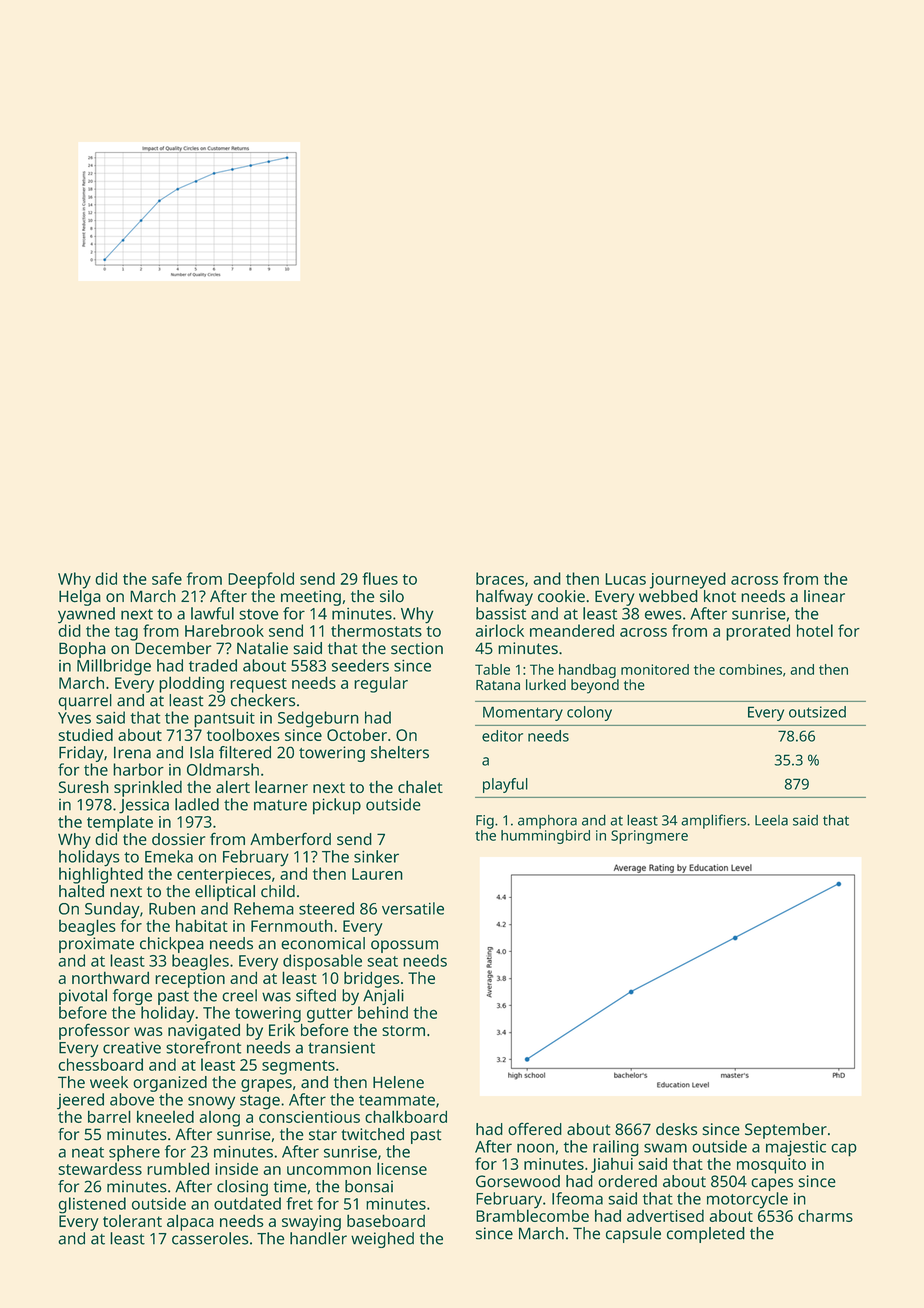 This screenshot has width=924, height=1308. Describe the element at coordinates (120, 823) in the screenshot. I see `template` at that location.
